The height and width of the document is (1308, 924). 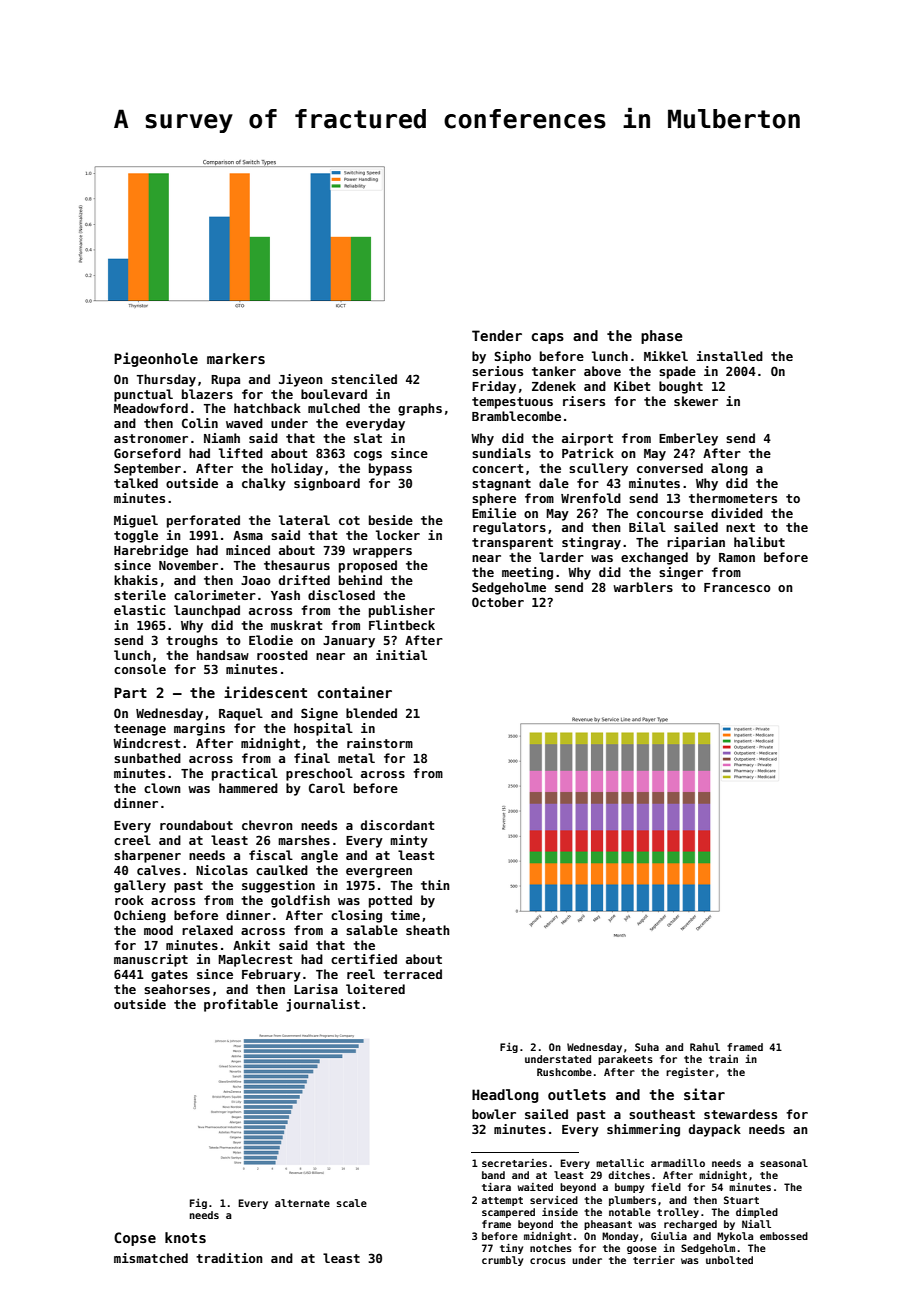 What do you see at coordinates (643, 1130) in the document?
I see `shimmering` at bounding box center [643, 1130].
